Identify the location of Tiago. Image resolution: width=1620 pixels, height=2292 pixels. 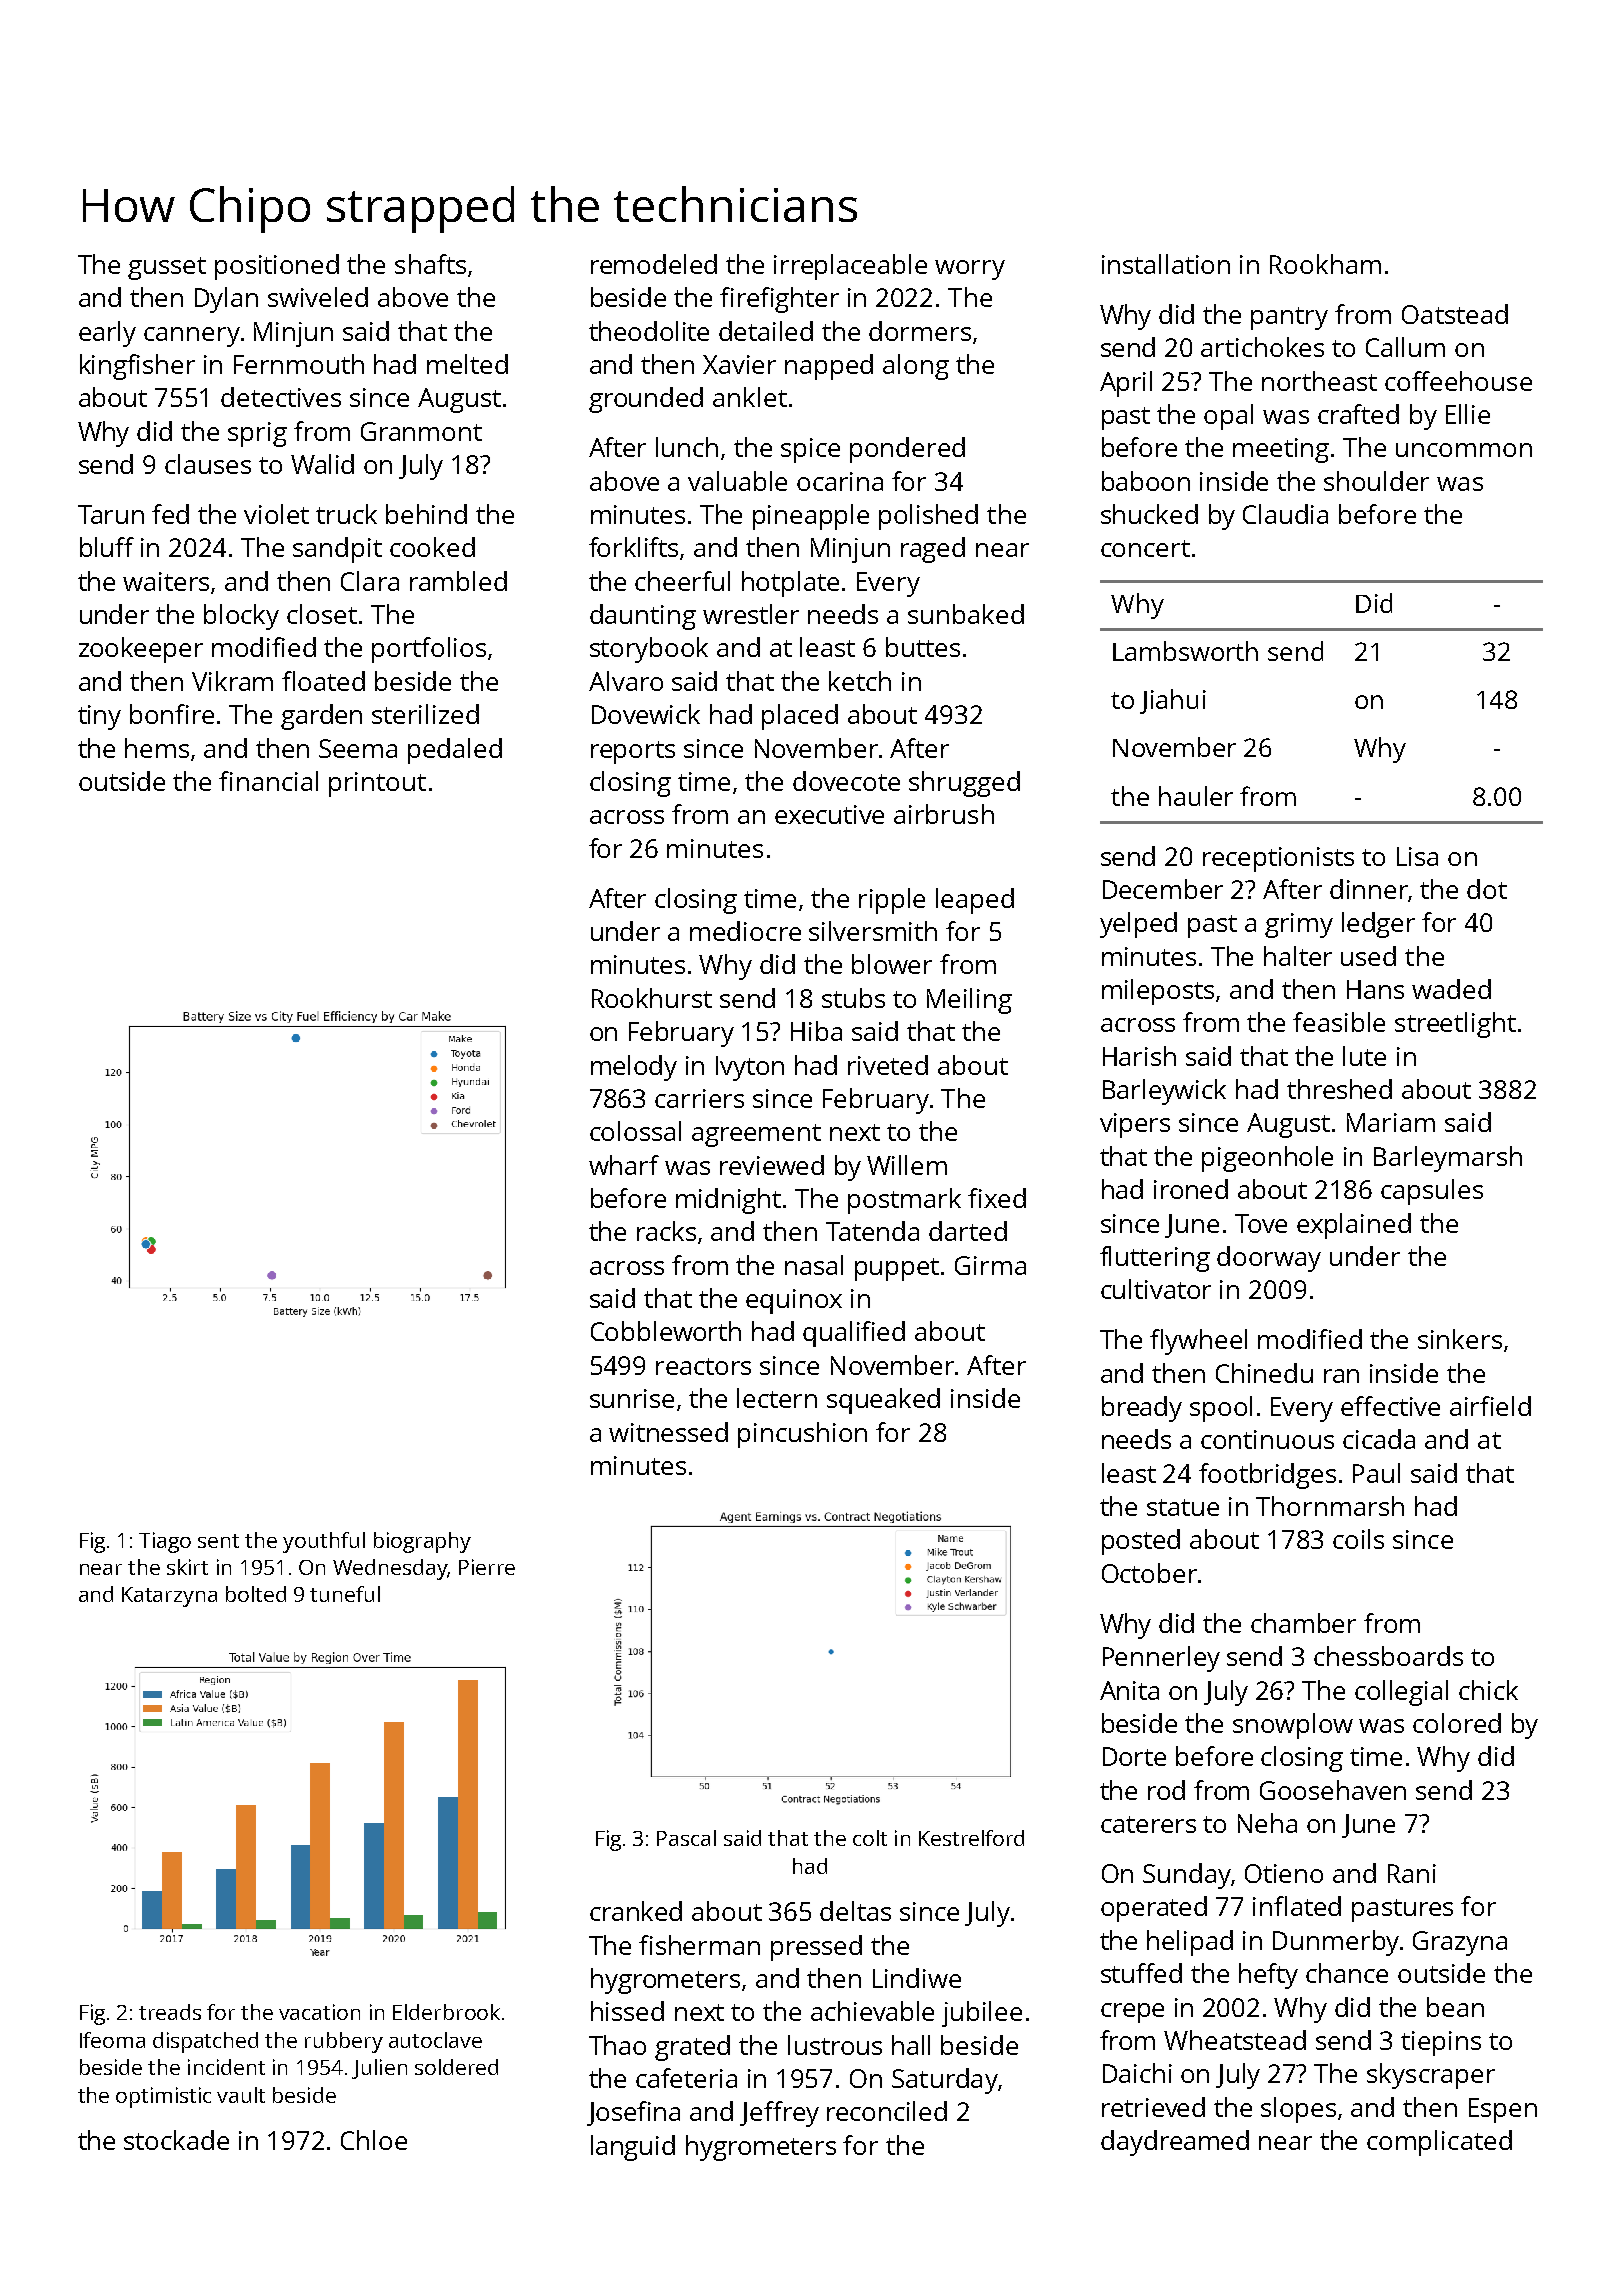
(165, 1542).
